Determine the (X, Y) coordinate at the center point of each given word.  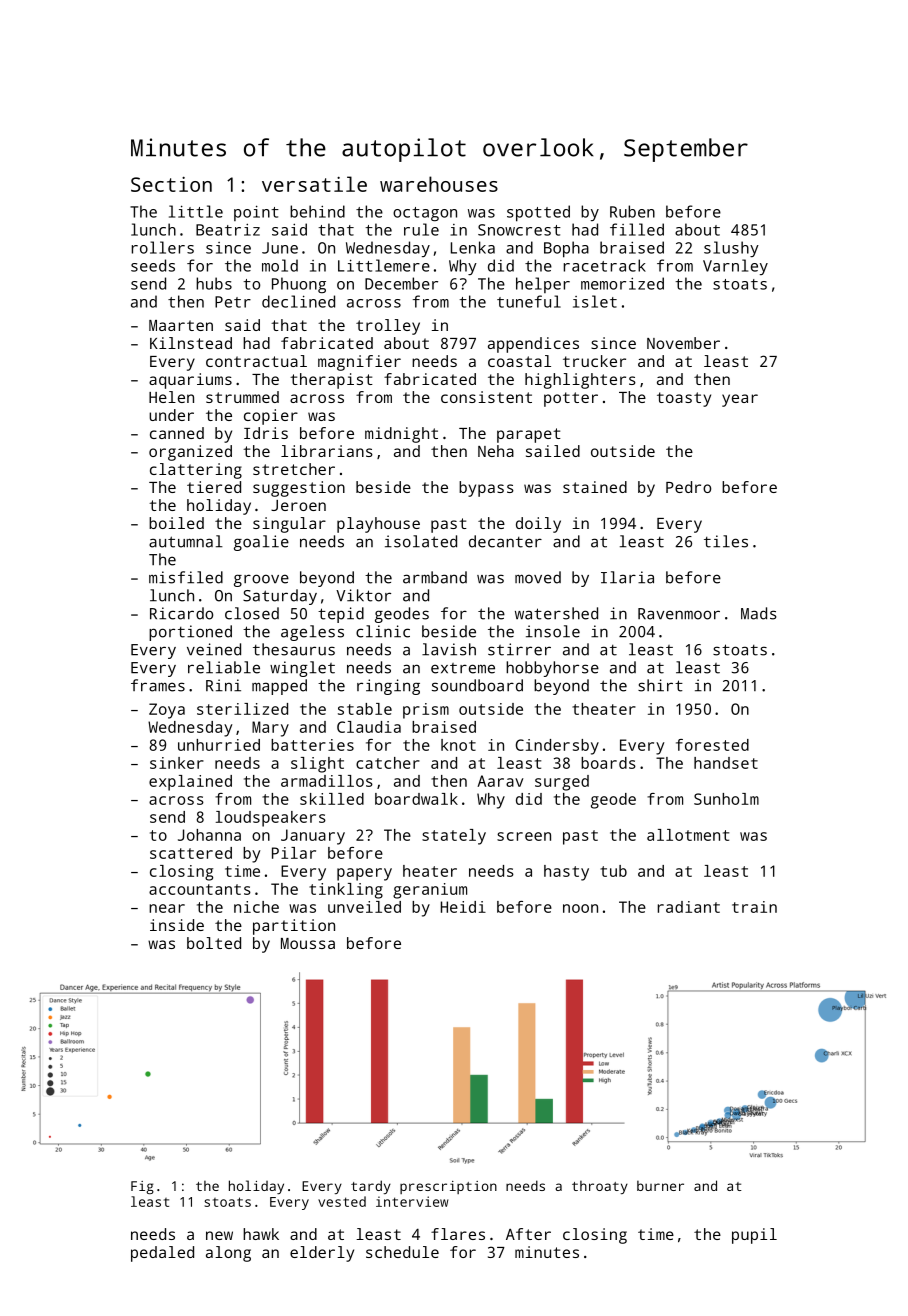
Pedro (688, 487)
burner (660, 1185)
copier (271, 417)
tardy (371, 1187)
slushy (731, 249)
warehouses (439, 184)
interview (412, 1201)
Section (171, 184)
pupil (754, 1236)
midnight (401, 435)
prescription (448, 1187)
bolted (214, 943)
